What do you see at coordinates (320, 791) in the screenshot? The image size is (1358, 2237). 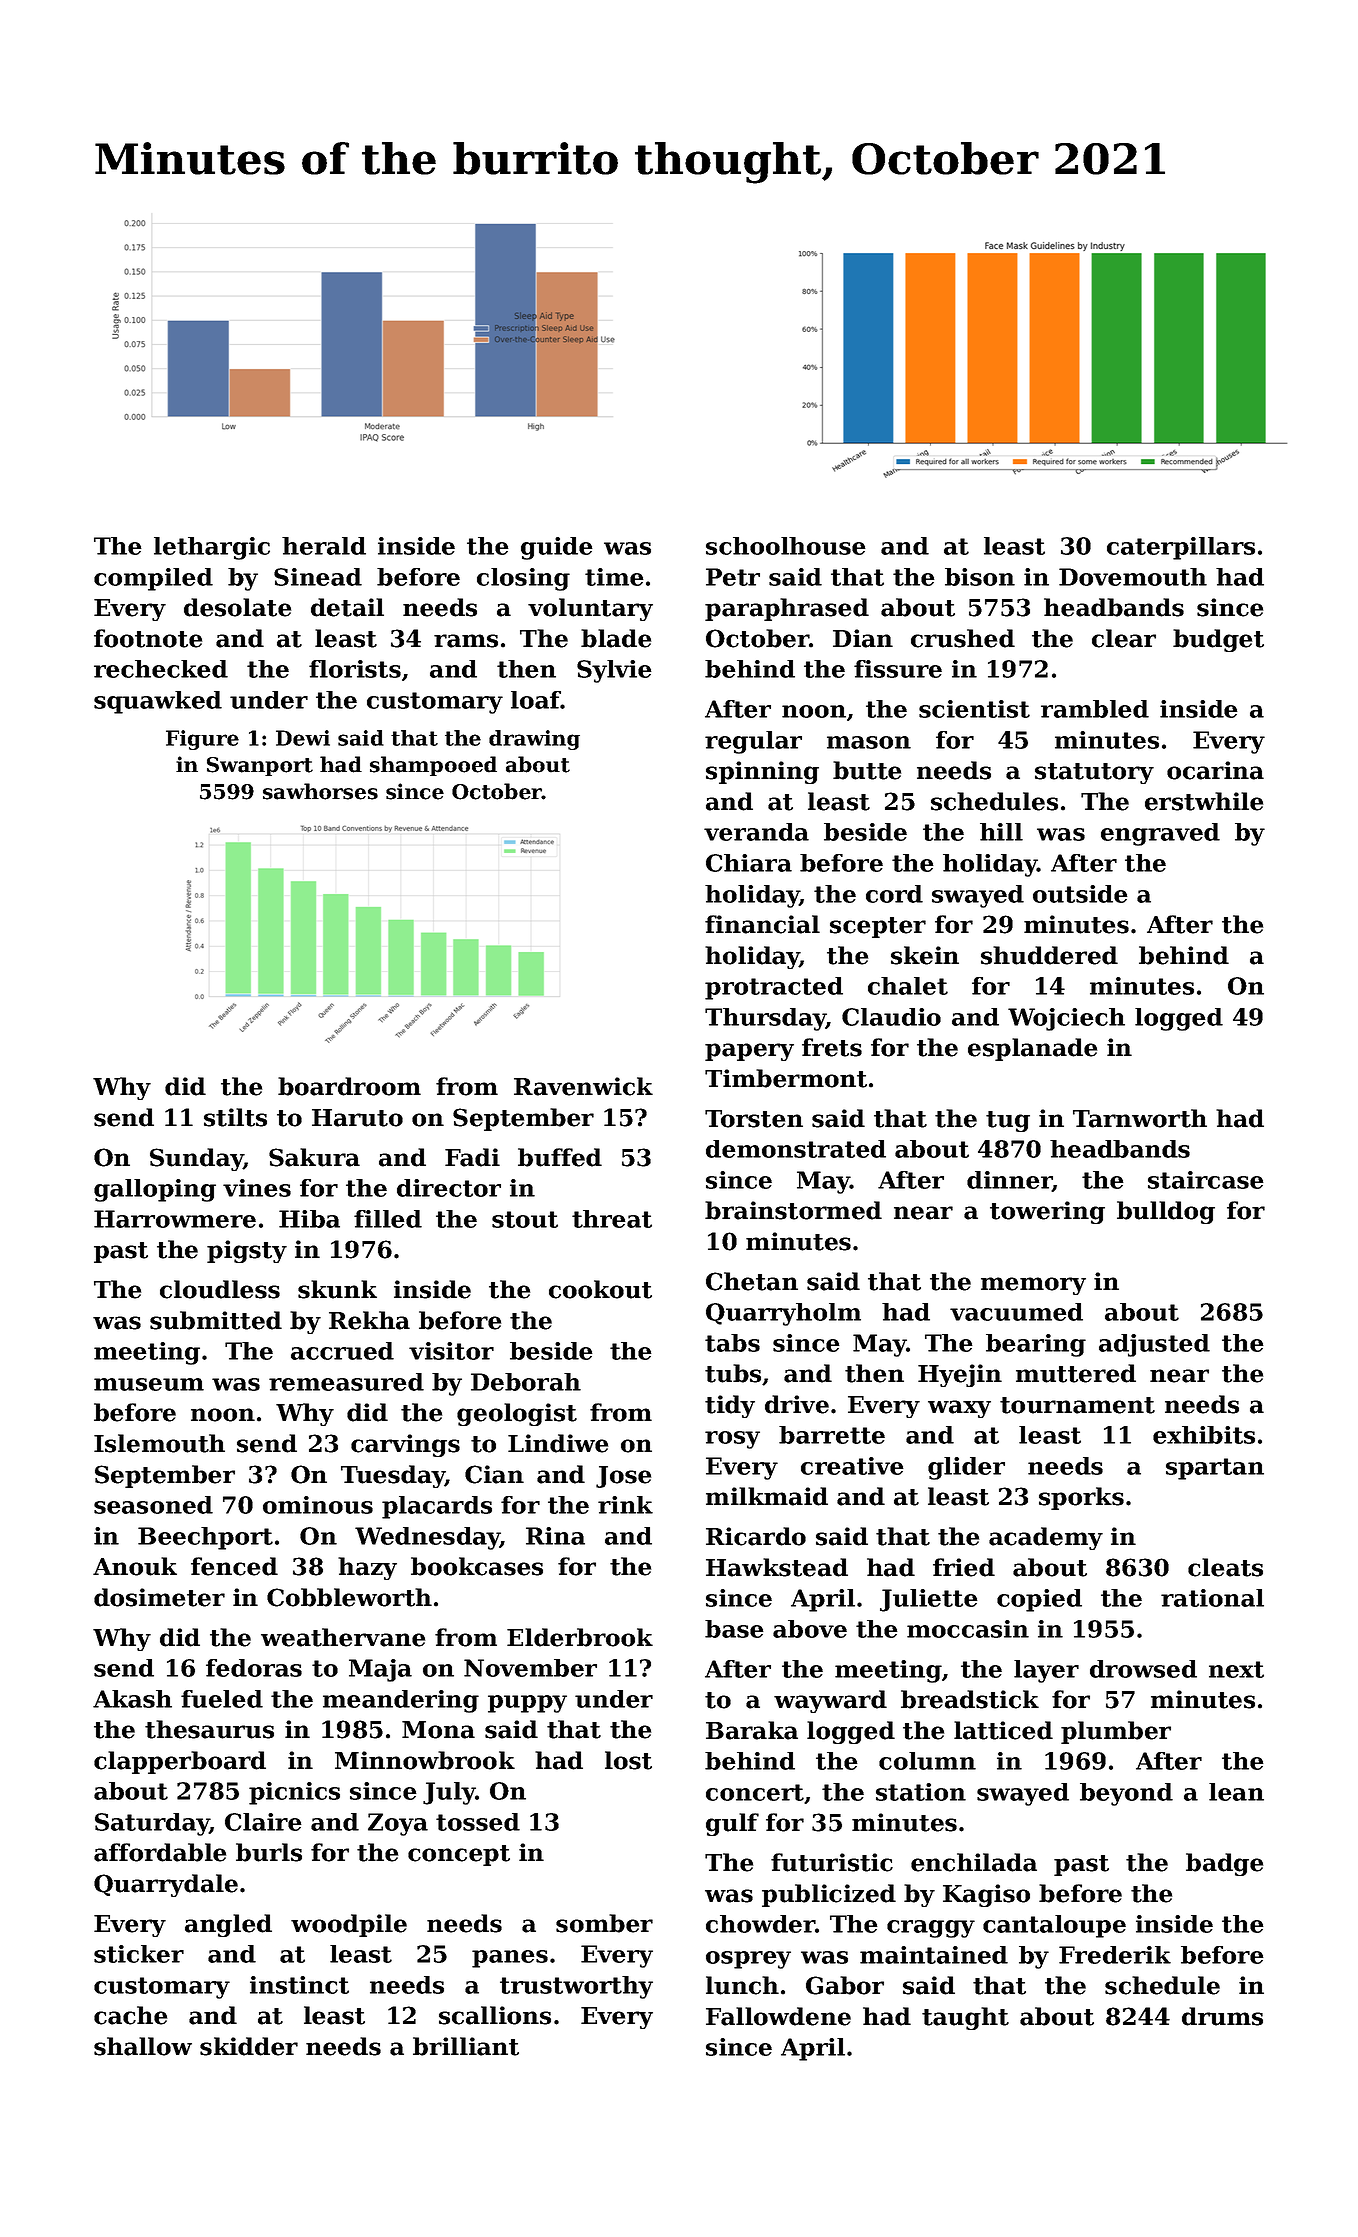 I see `sawhorses` at bounding box center [320, 791].
